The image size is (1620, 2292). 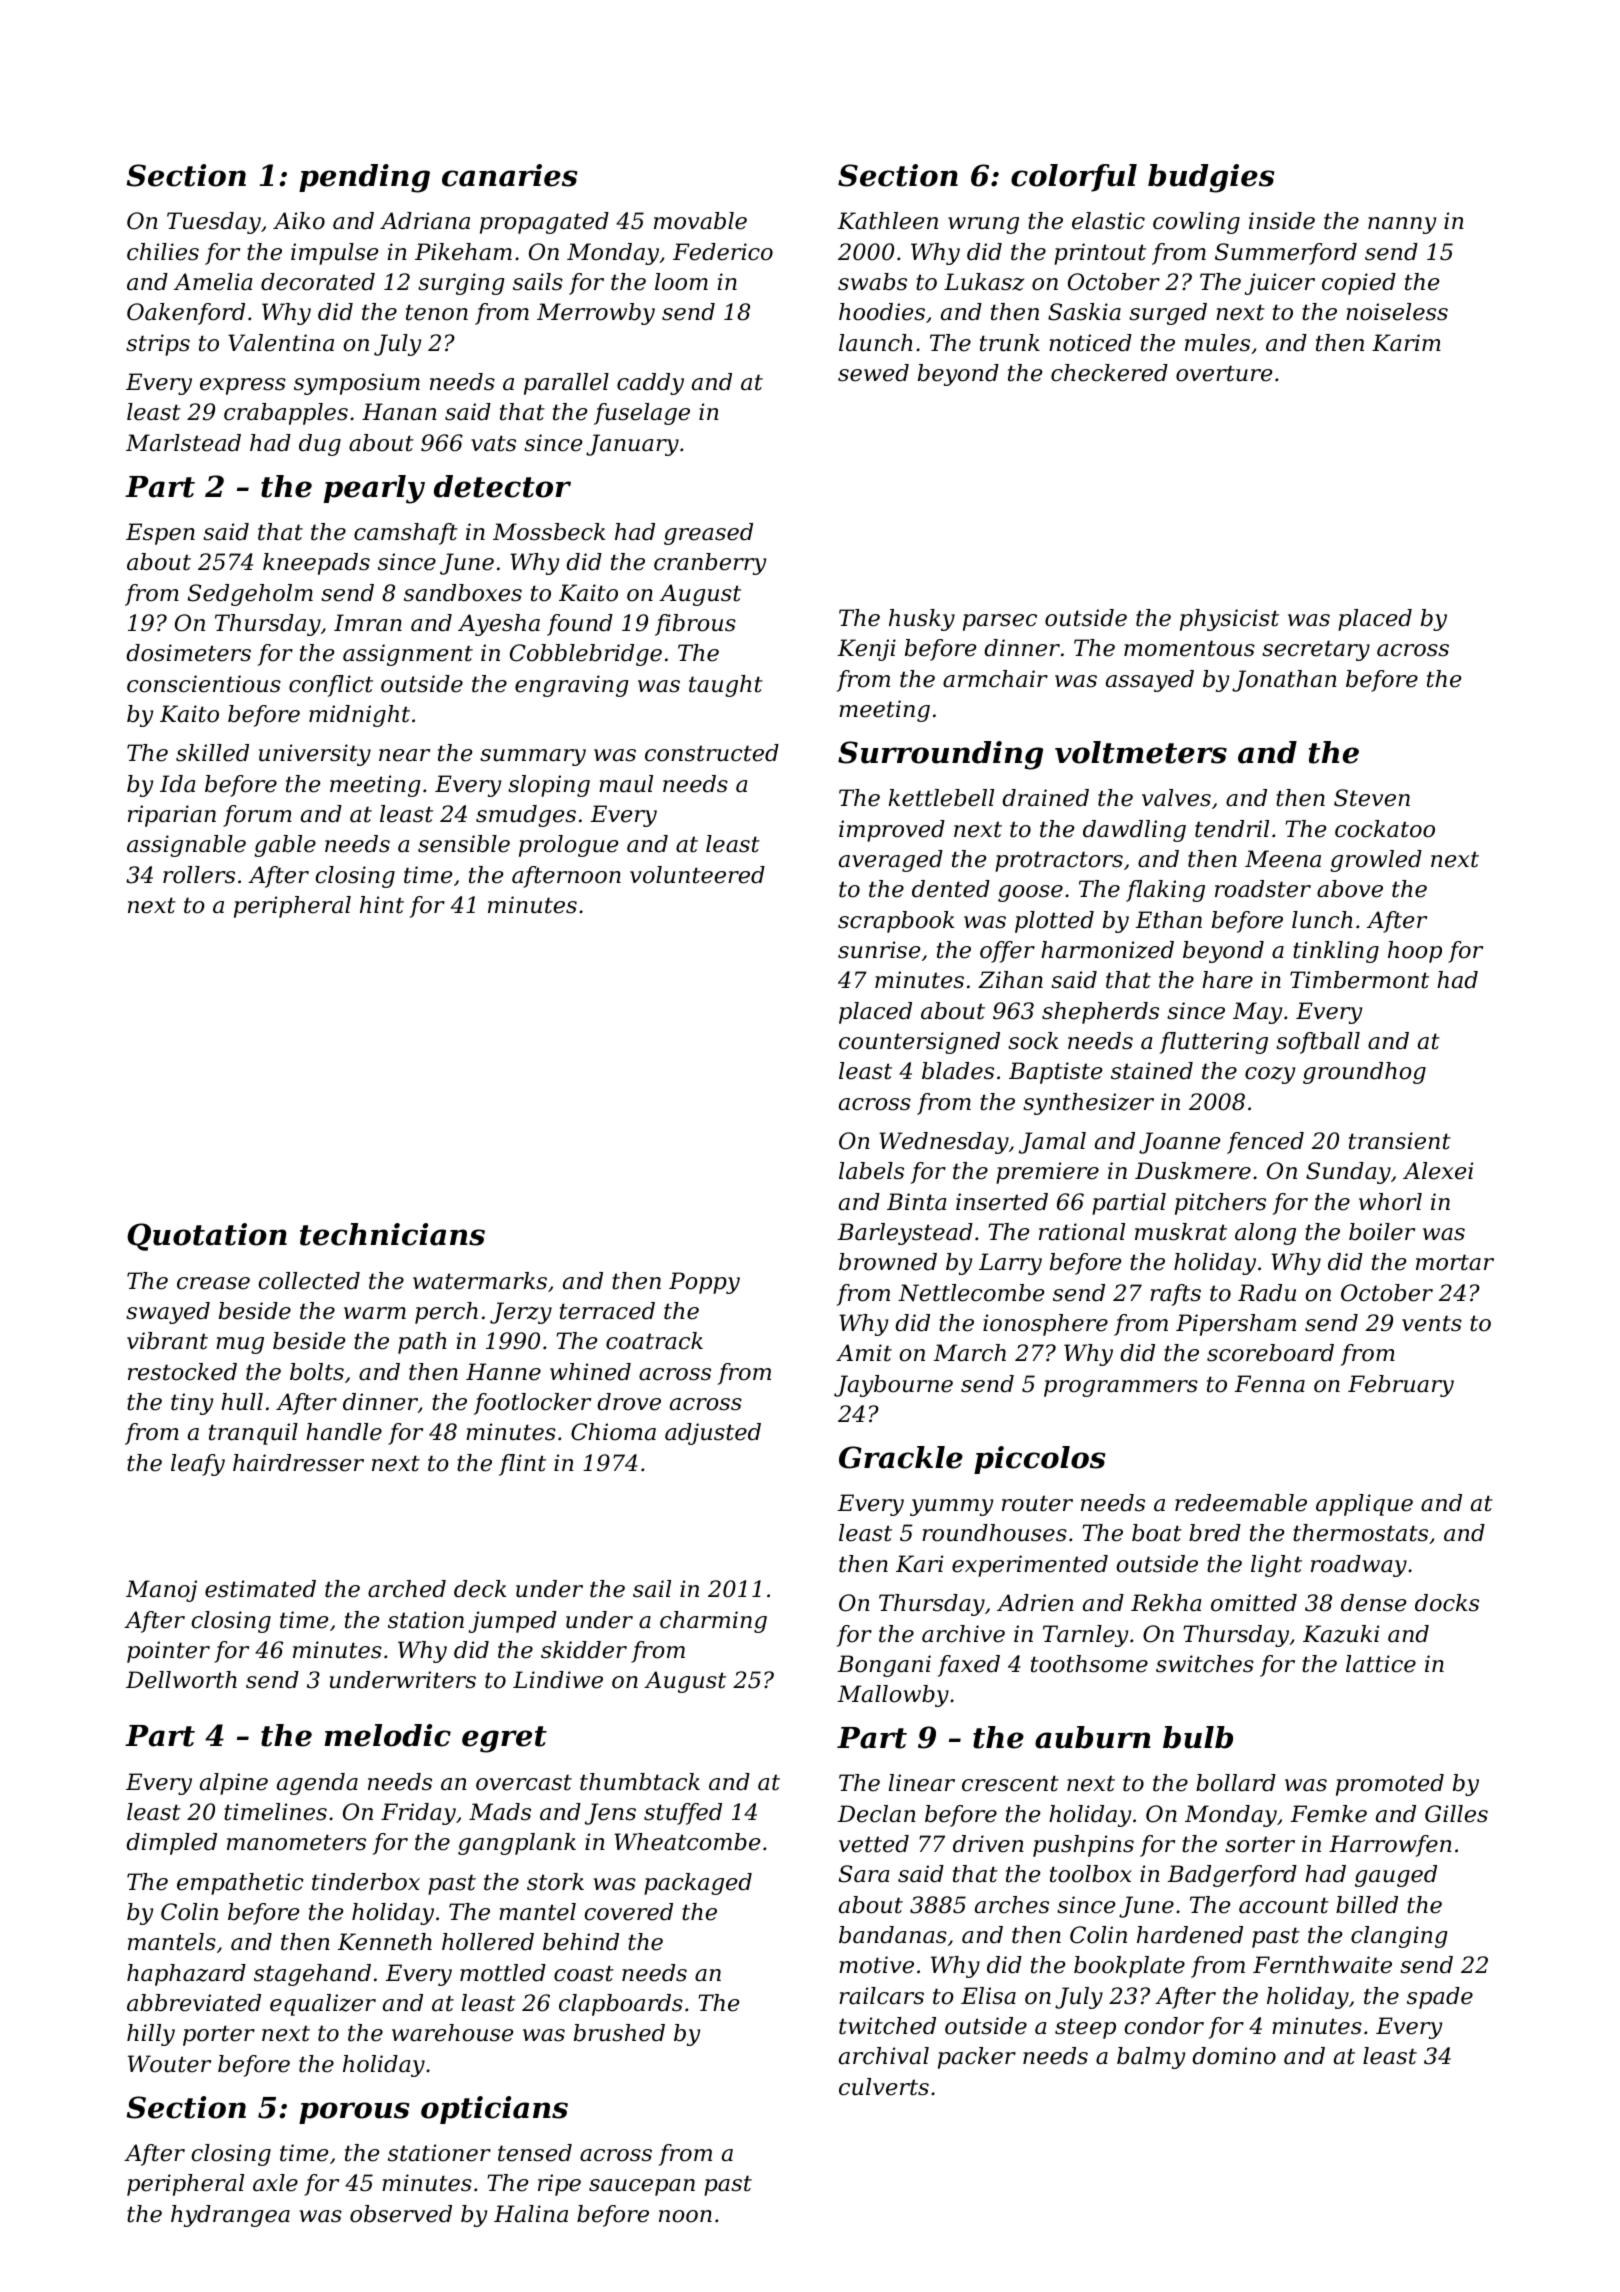 I want to click on roadster, so click(x=1263, y=889).
